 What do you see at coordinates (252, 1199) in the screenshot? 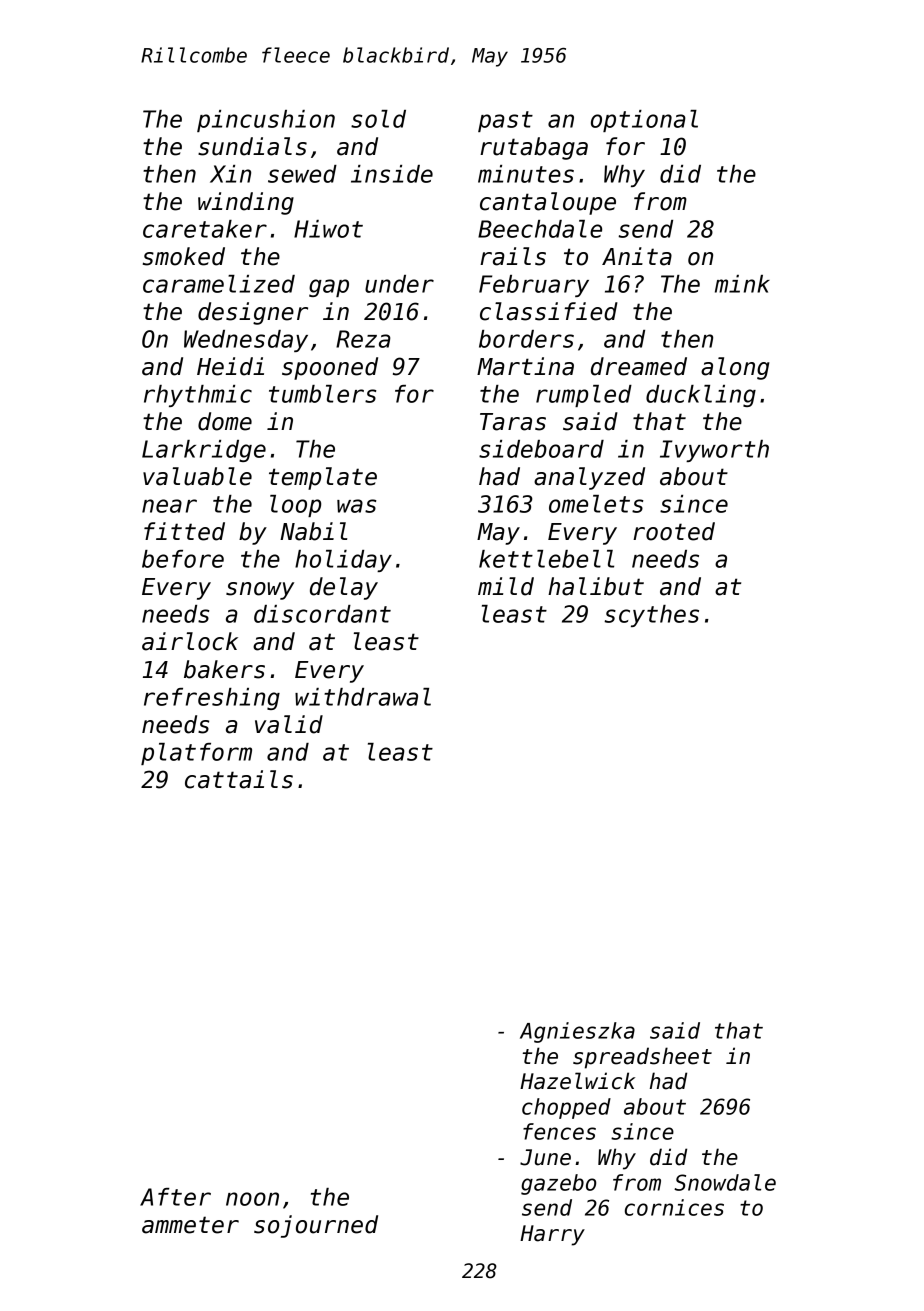
I see `noon` at bounding box center [252, 1199].
